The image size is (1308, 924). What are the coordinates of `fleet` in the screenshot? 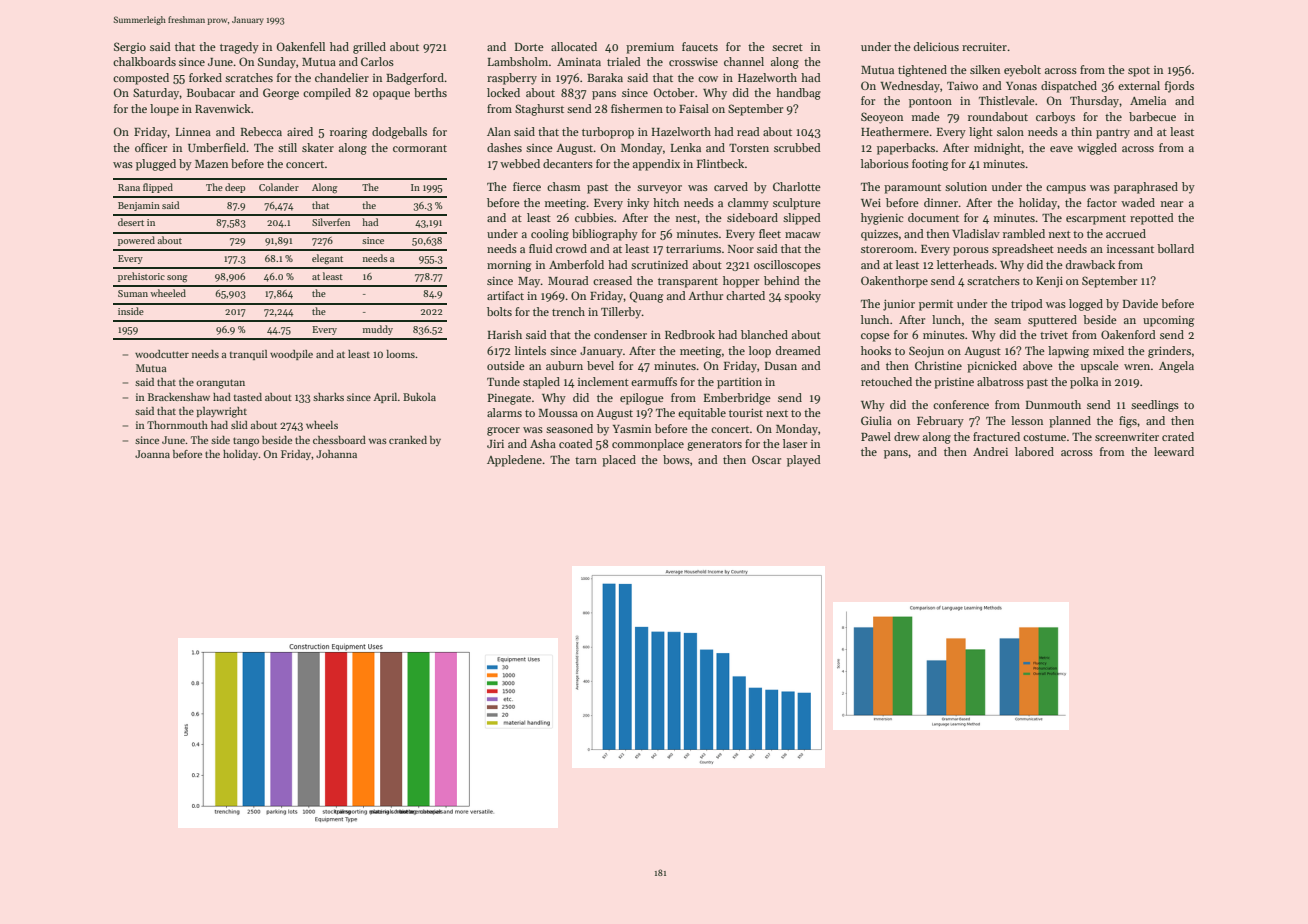 It's located at (770, 233).
